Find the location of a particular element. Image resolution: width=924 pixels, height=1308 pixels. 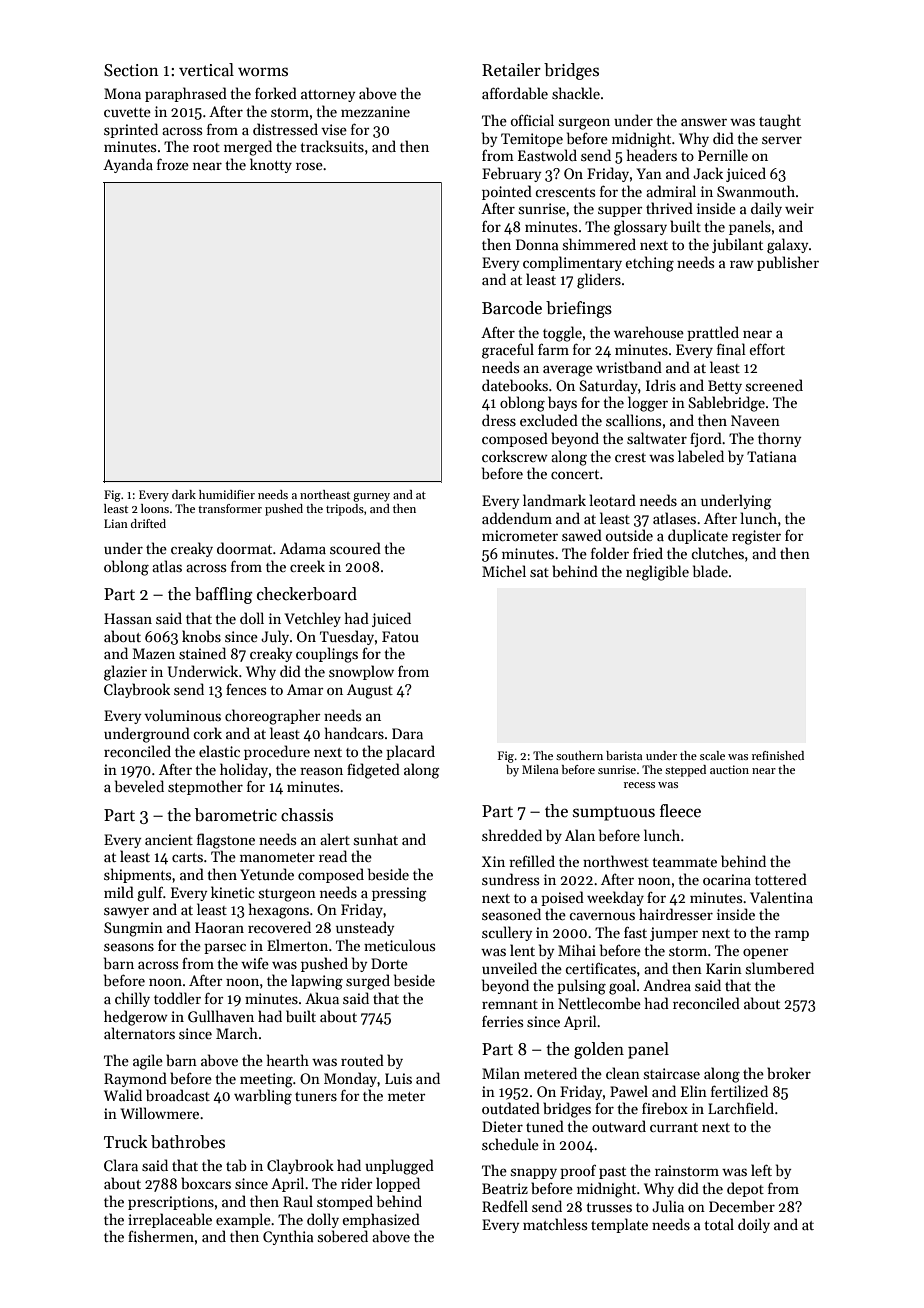

teammate is located at coordinates (684, 862).
